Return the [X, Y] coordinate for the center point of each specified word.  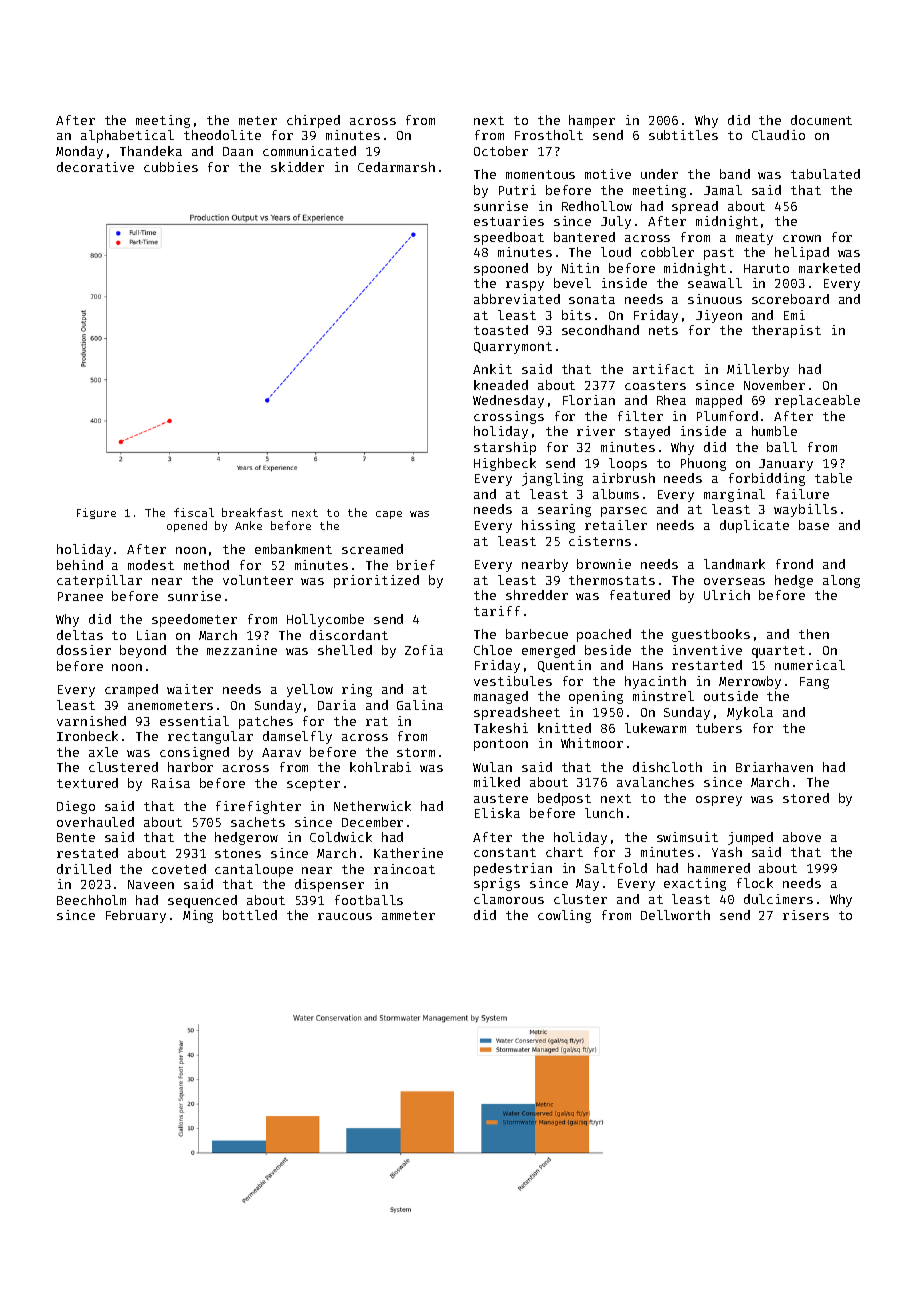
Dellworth [675, 915]
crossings [509, 417]
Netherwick [372, 806]
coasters [655, 385]
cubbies [171, 167]
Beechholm [91, 900]
